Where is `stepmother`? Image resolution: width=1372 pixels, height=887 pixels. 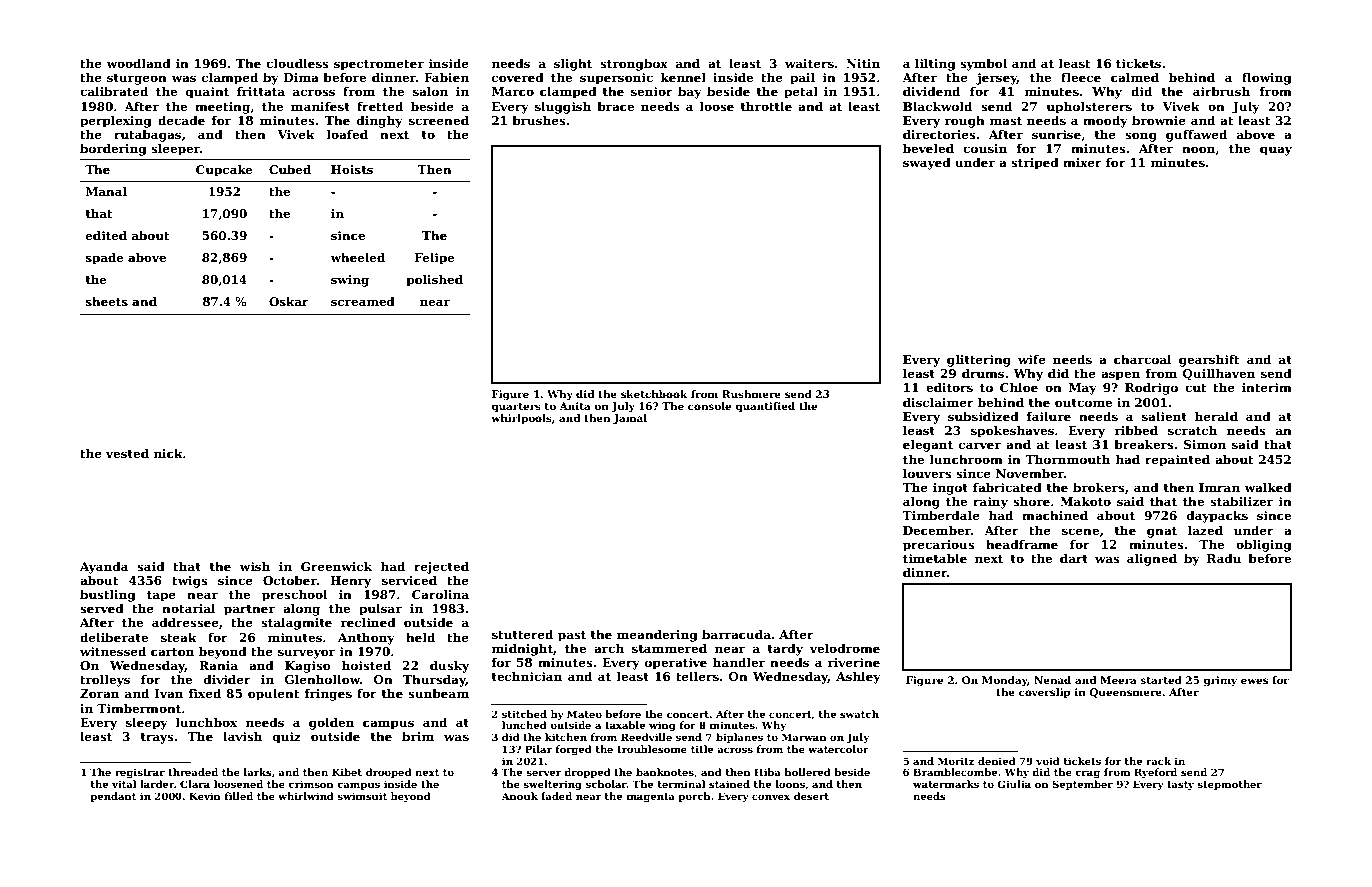 stepmother is located at coordinates (1229, 785).
